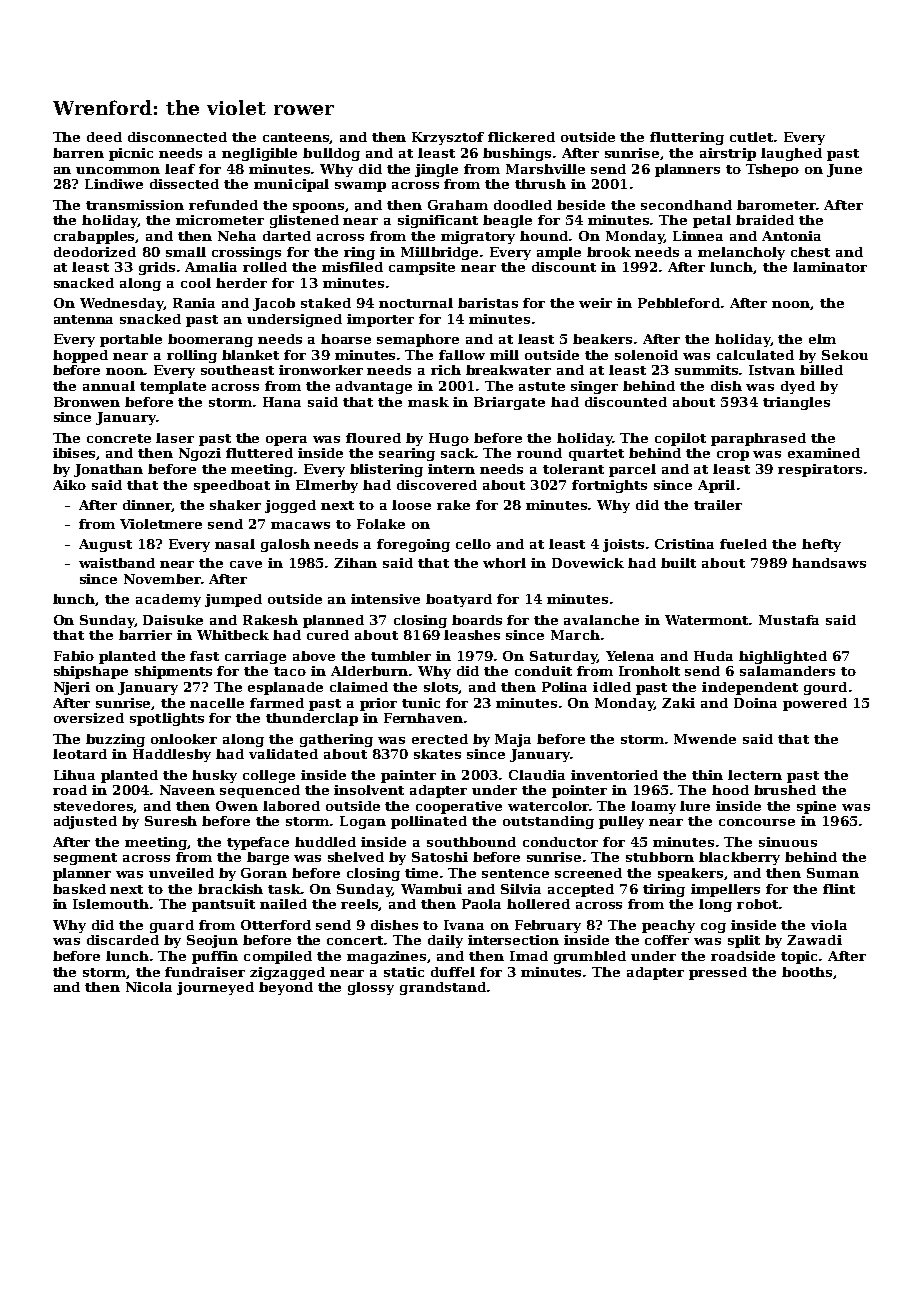 The height and width of the document is (1308, 924). I want to click on singer, so click(594, 387).
